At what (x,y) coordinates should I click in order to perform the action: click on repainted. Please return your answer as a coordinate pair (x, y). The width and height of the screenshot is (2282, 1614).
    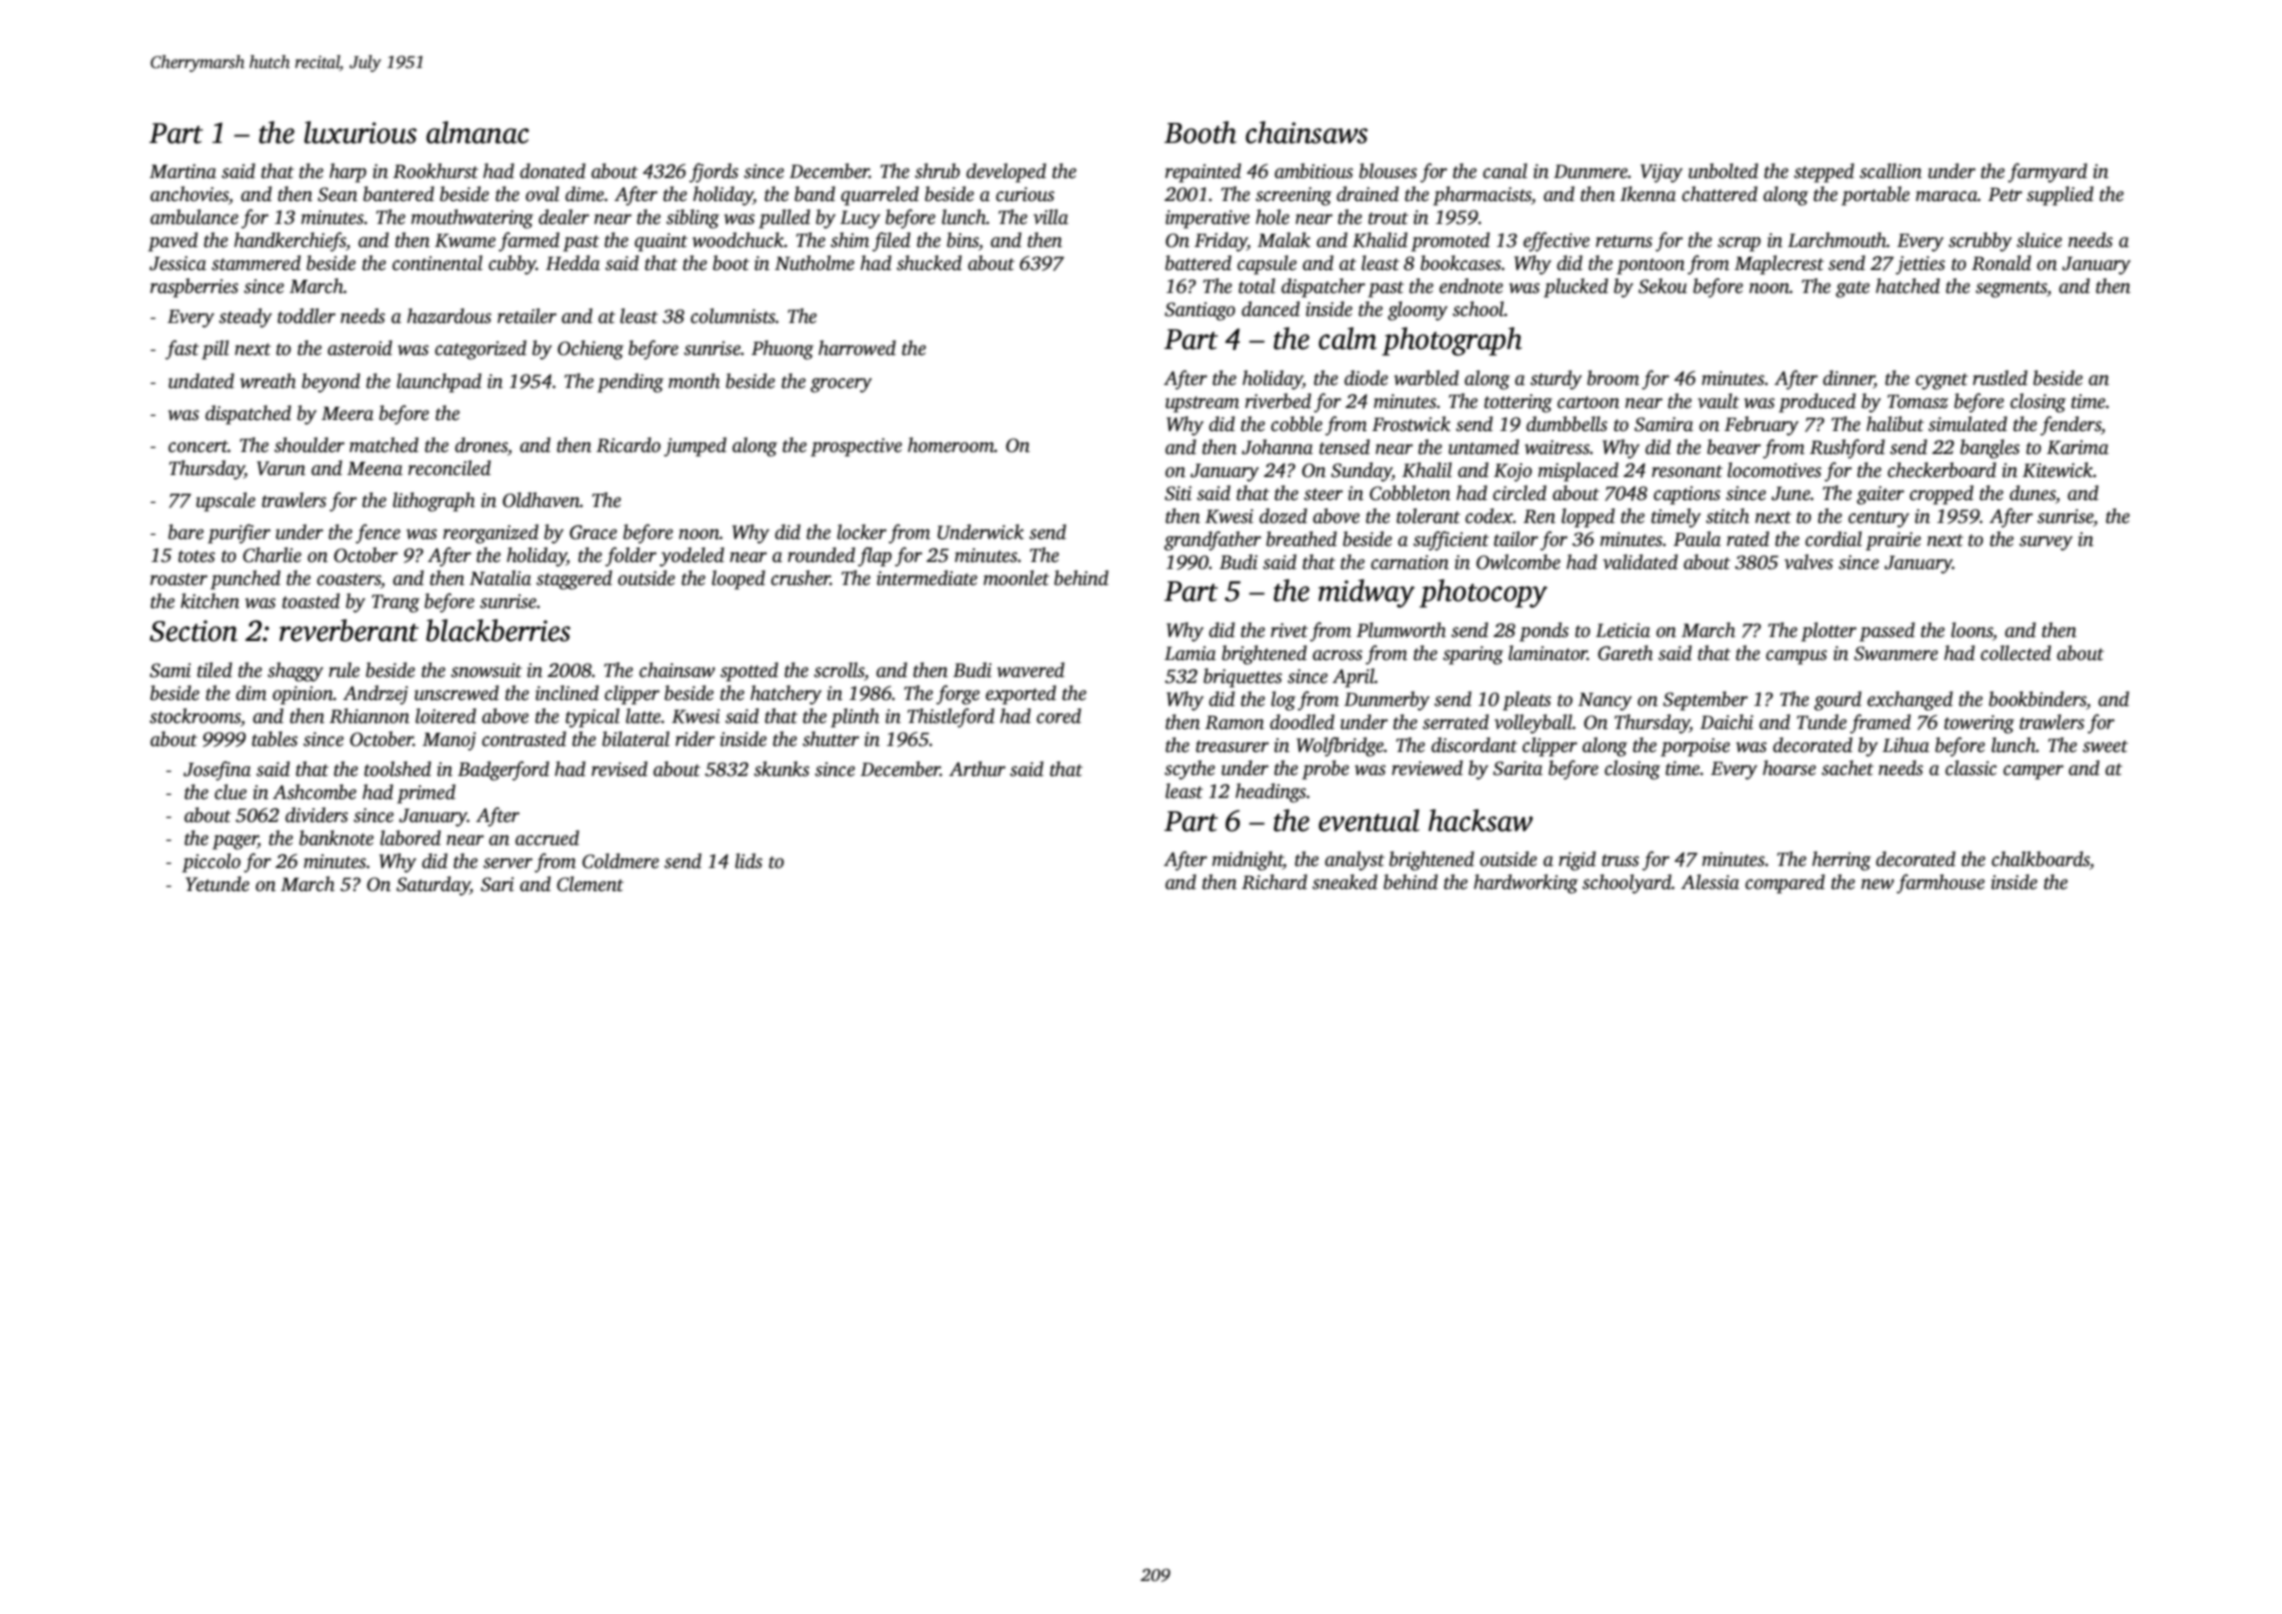
    Looking at the image, I should click on (1203, 173).
